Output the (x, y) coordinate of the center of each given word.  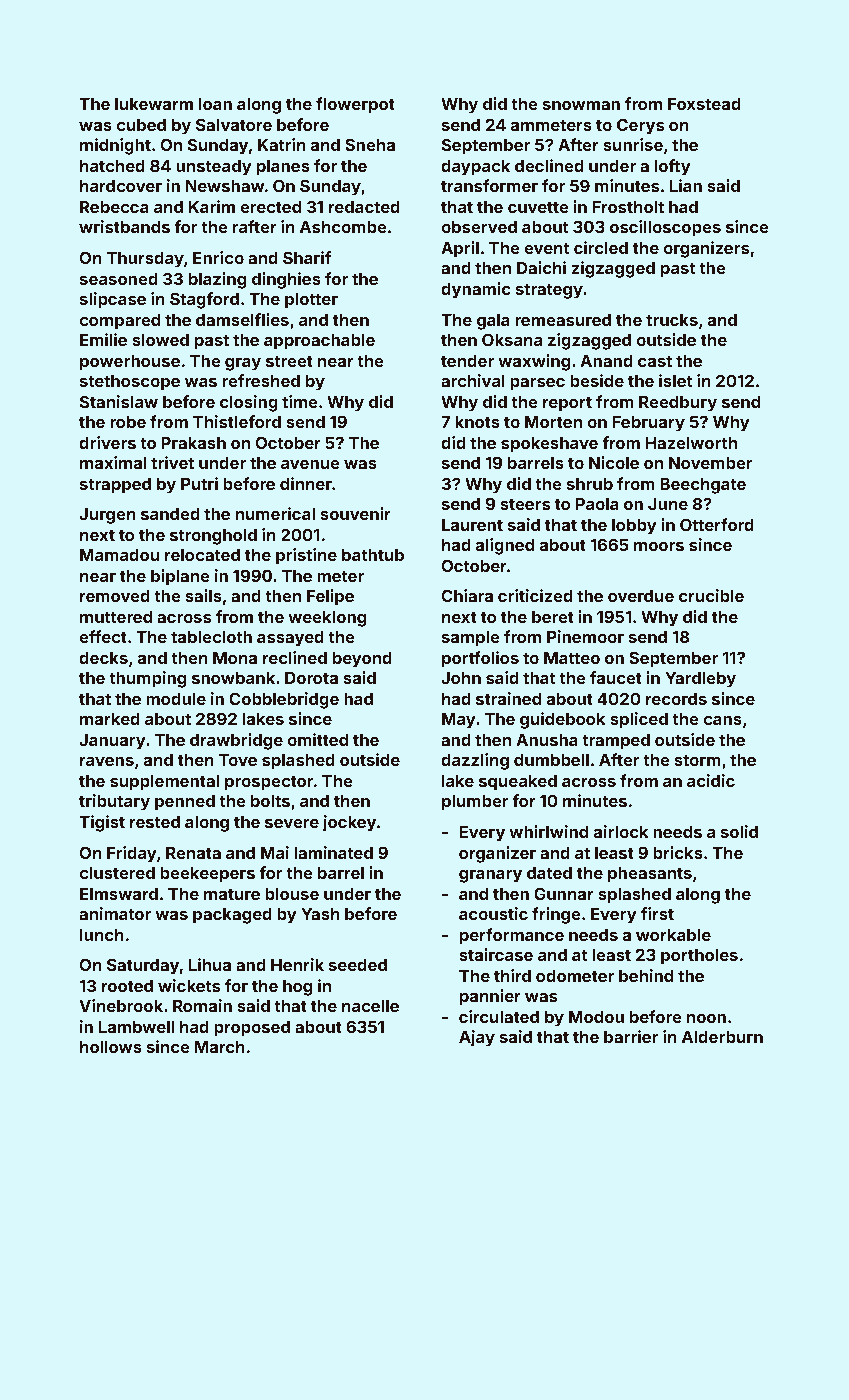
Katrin (282, 144)
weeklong (327, 619)
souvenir (355, 513)
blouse (292, 894)
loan (215, 104)
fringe (556, 915)
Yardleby (700, 680)
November (710, 463)
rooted (127, 986)
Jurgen (107, 516)
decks (103, 658)
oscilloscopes (665, 228)
